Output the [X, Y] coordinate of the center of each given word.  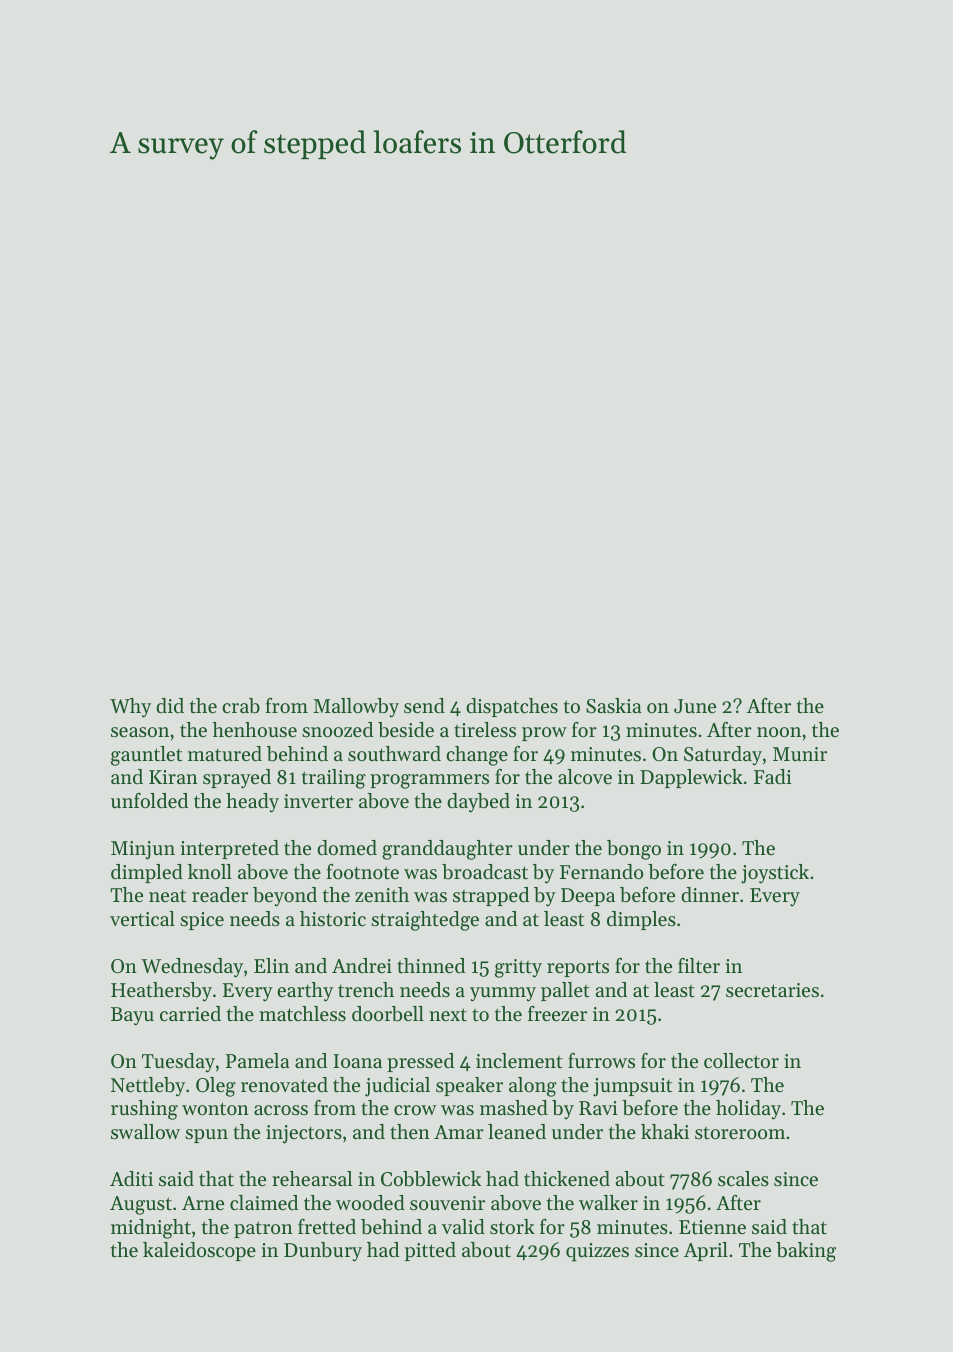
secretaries [772, 990]
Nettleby [148, 1087]
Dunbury [323, 1252]
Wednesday [192, 968]
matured [225, 754]
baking [806, 1252]
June [695, 706]
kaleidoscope [199, 1251]
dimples [641, 920]
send [424, 706]
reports [578, 968]
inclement [519, 1061]
